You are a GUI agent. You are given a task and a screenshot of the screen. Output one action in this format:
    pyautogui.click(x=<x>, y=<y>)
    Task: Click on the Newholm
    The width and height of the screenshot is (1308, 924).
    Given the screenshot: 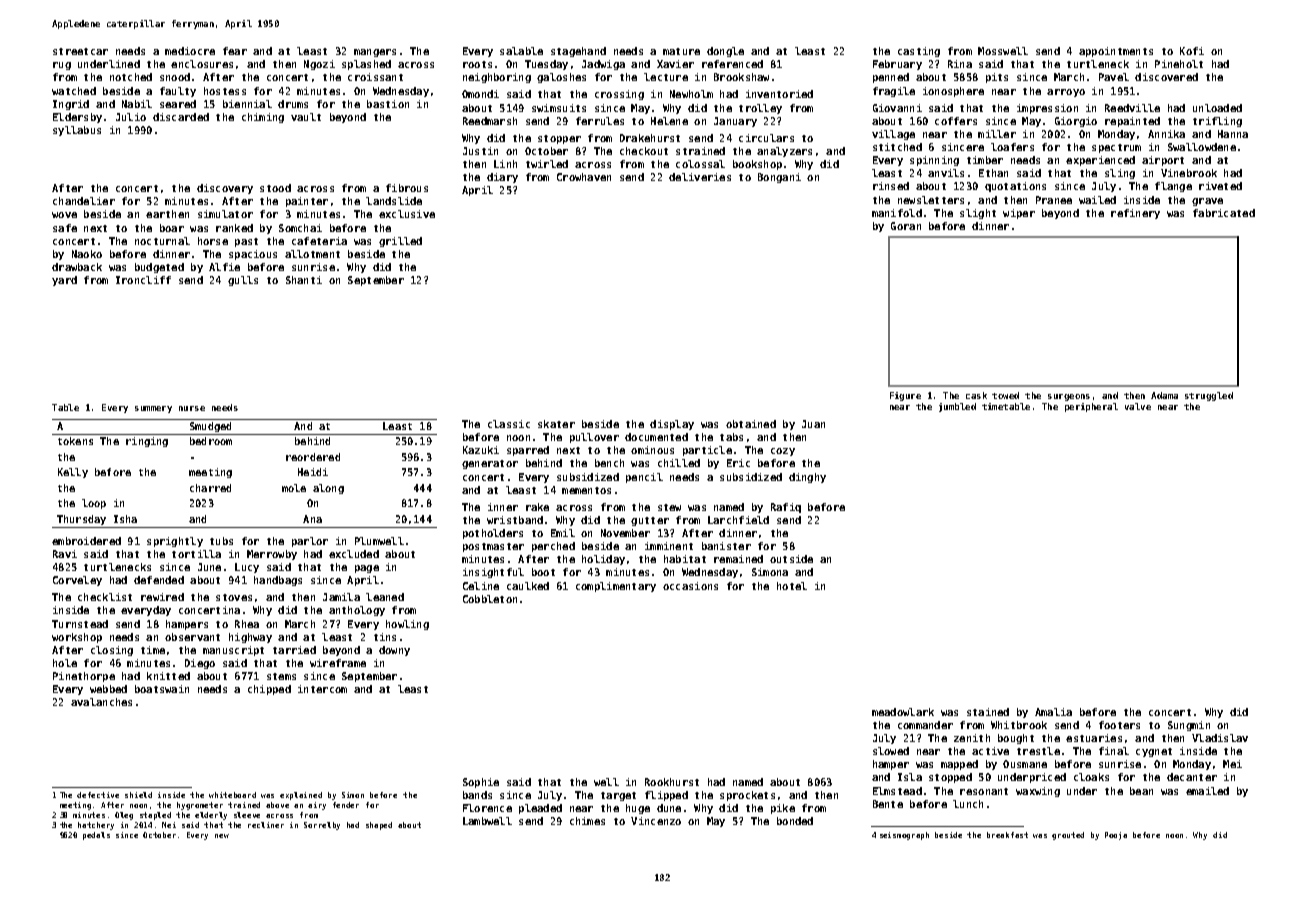 What is the action you would take?
    pyautogui.click(x=691, y=94)
